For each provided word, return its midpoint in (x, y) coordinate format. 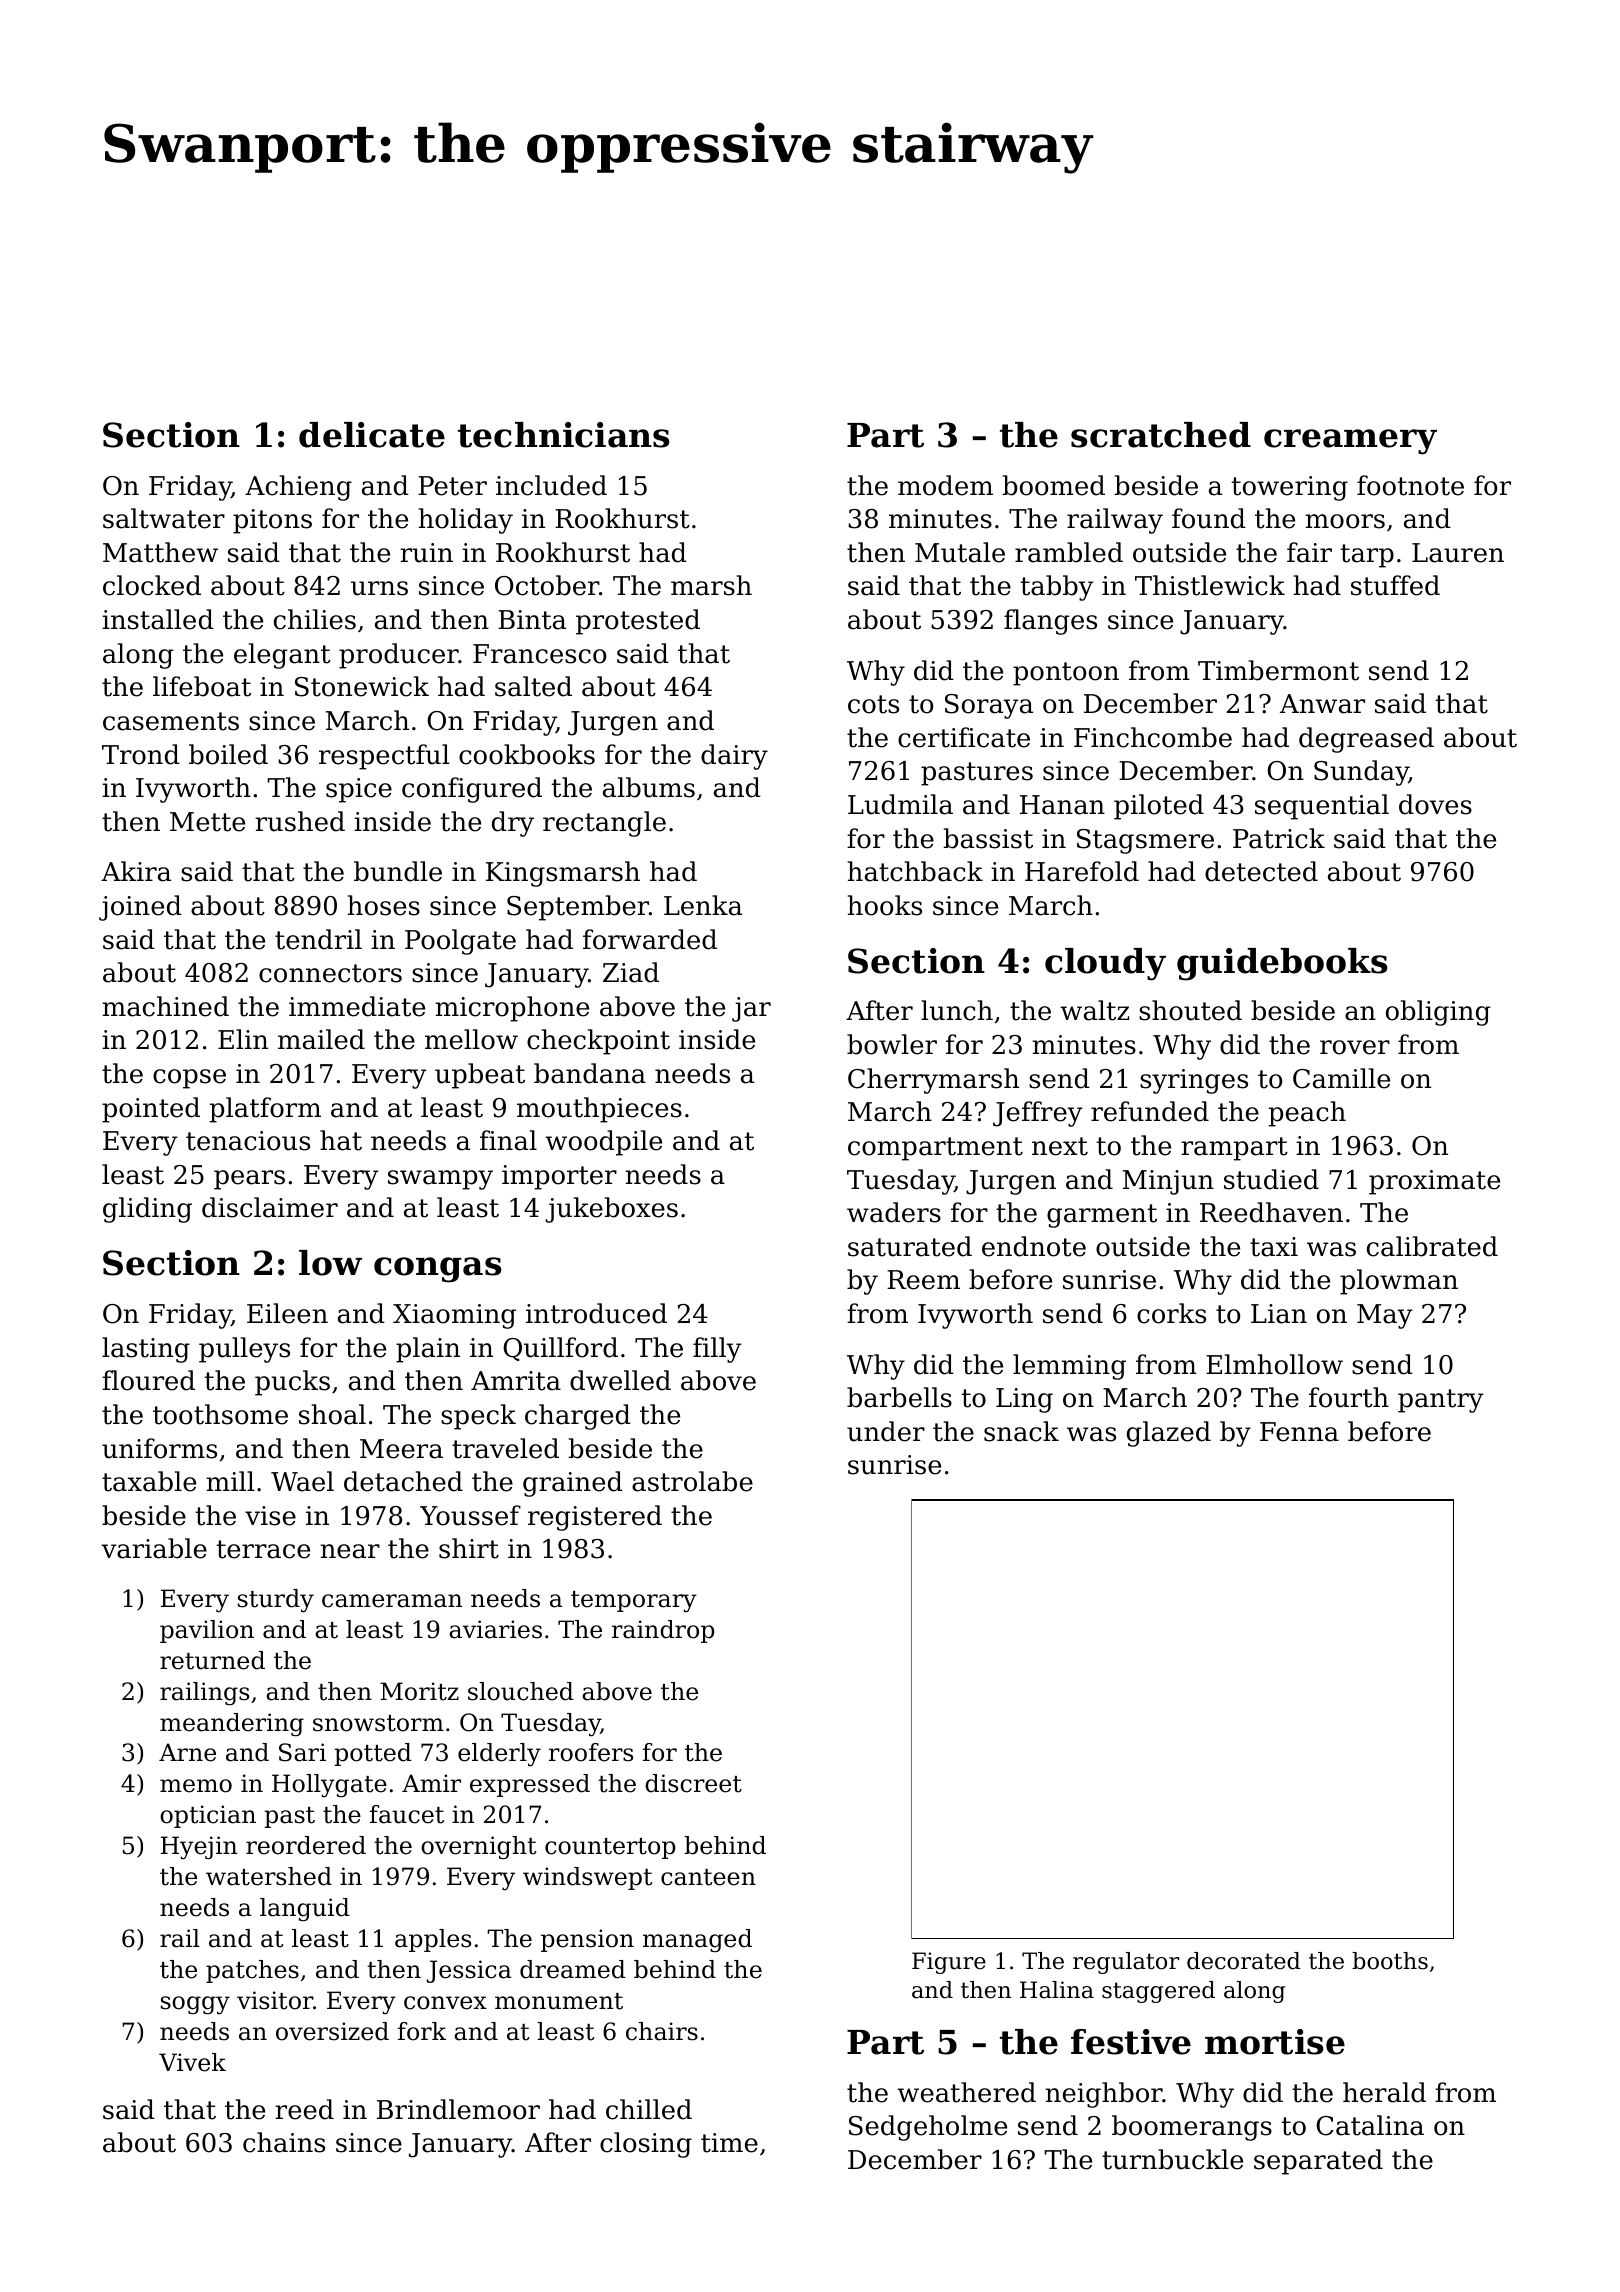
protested (638, 622)
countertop (610, 1848)
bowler (892, 1044)
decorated (1244, 1961)
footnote (1410, 485)
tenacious (248, 1141)
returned (212, 1660)
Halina (1057, 1990)
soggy (195, 2005)
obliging (1438, 1013)
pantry (1441, 1401)
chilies (315, 619)
